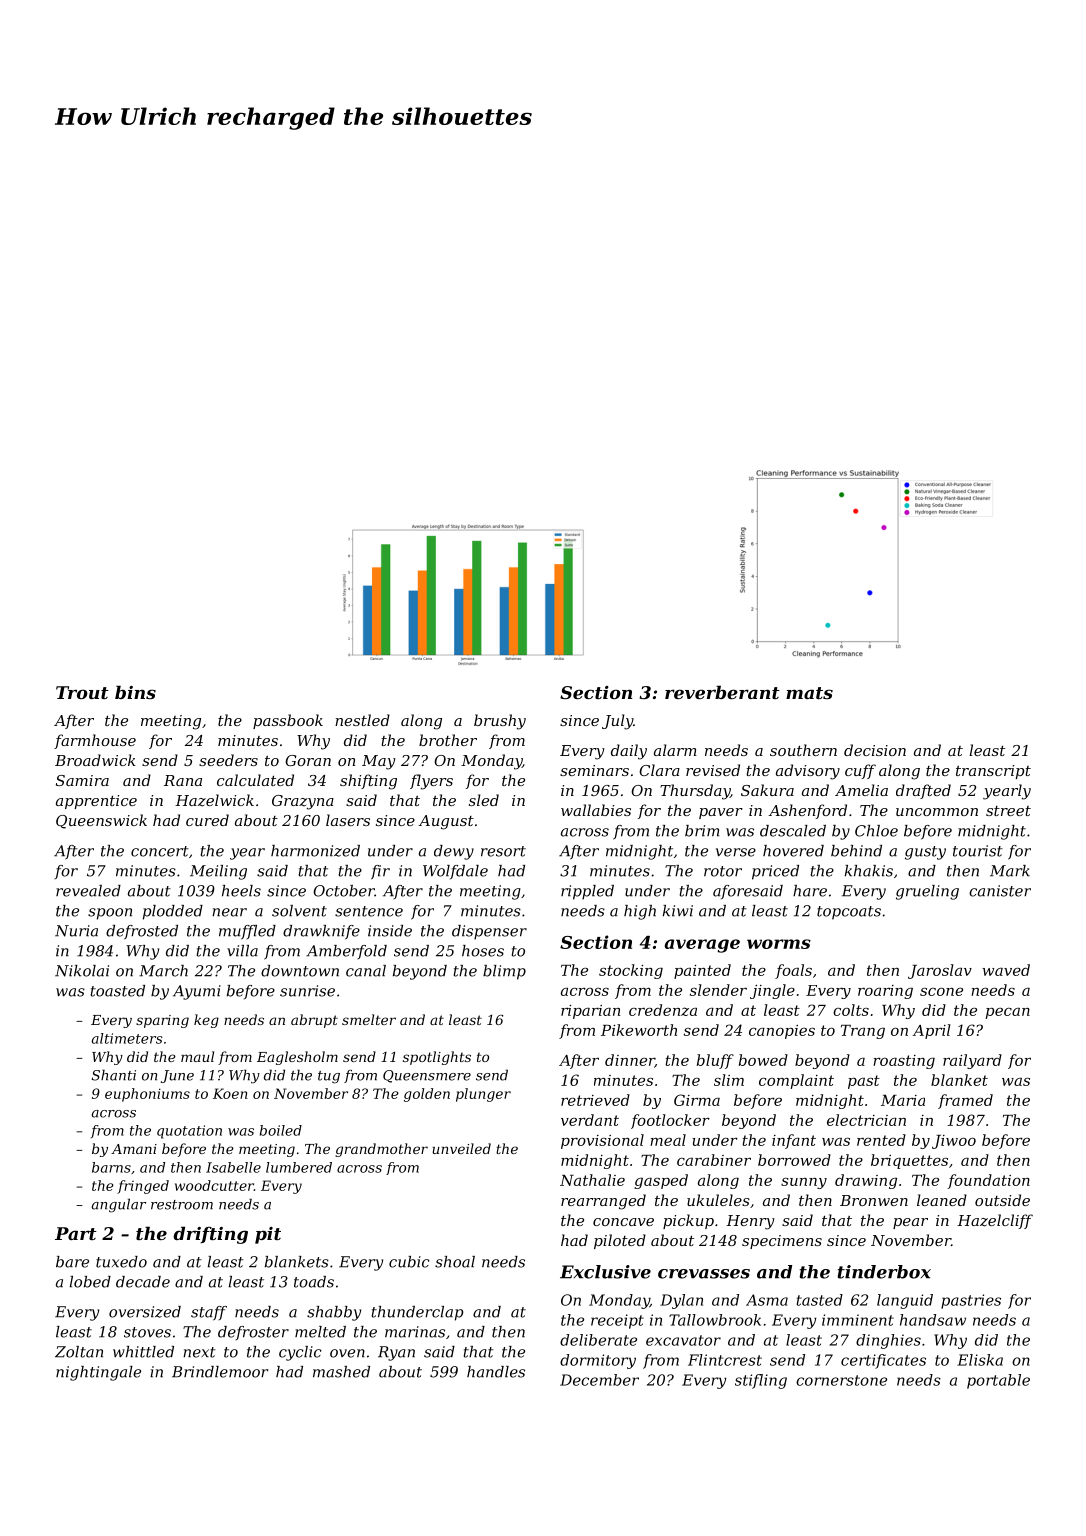 The width and height of the document is (1086, 1536). What do you see at coordinates (809, 693) in the document?
I see `mats` at bounding box center [809, 693].
